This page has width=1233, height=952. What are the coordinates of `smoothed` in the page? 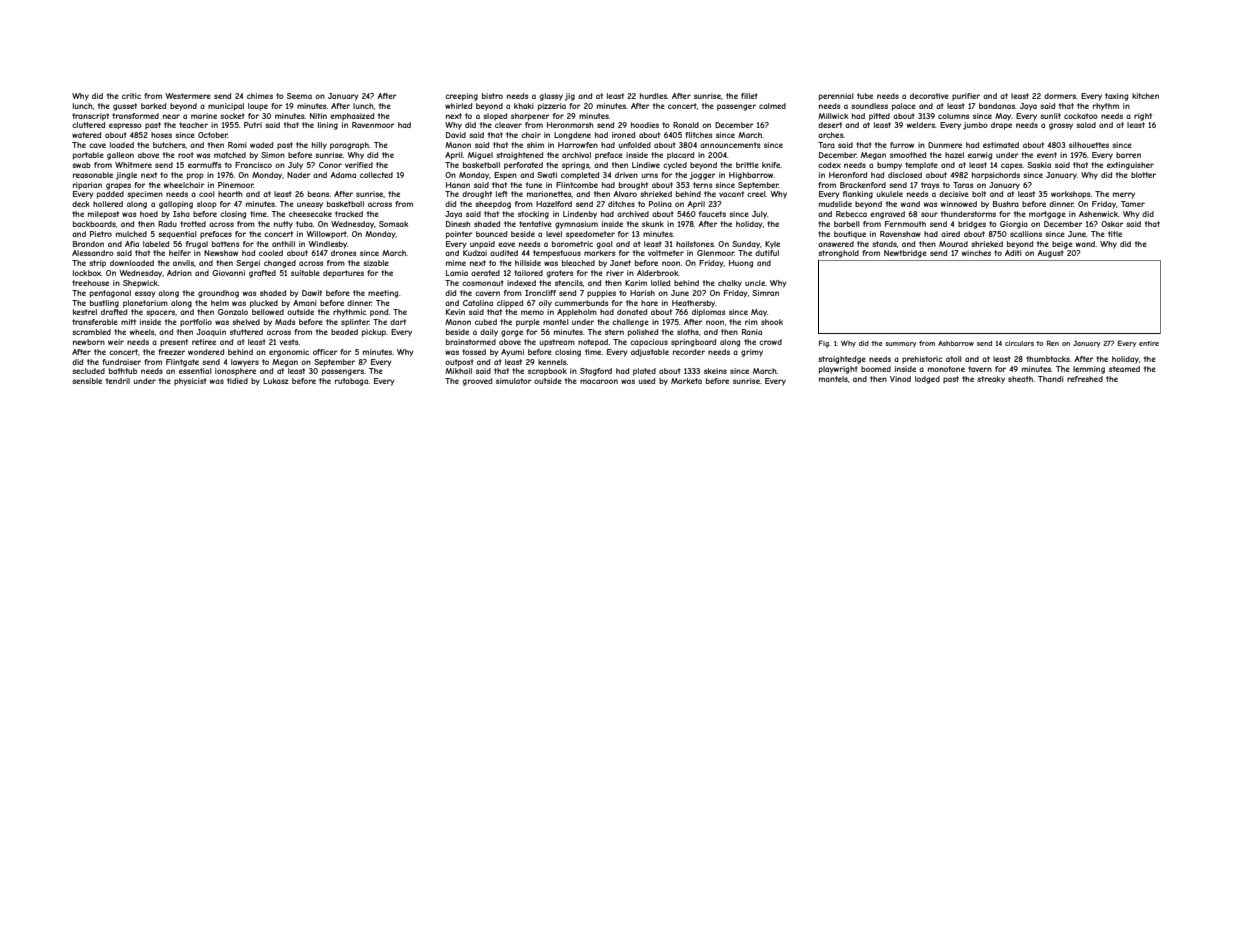 It's located at (908, 155).
